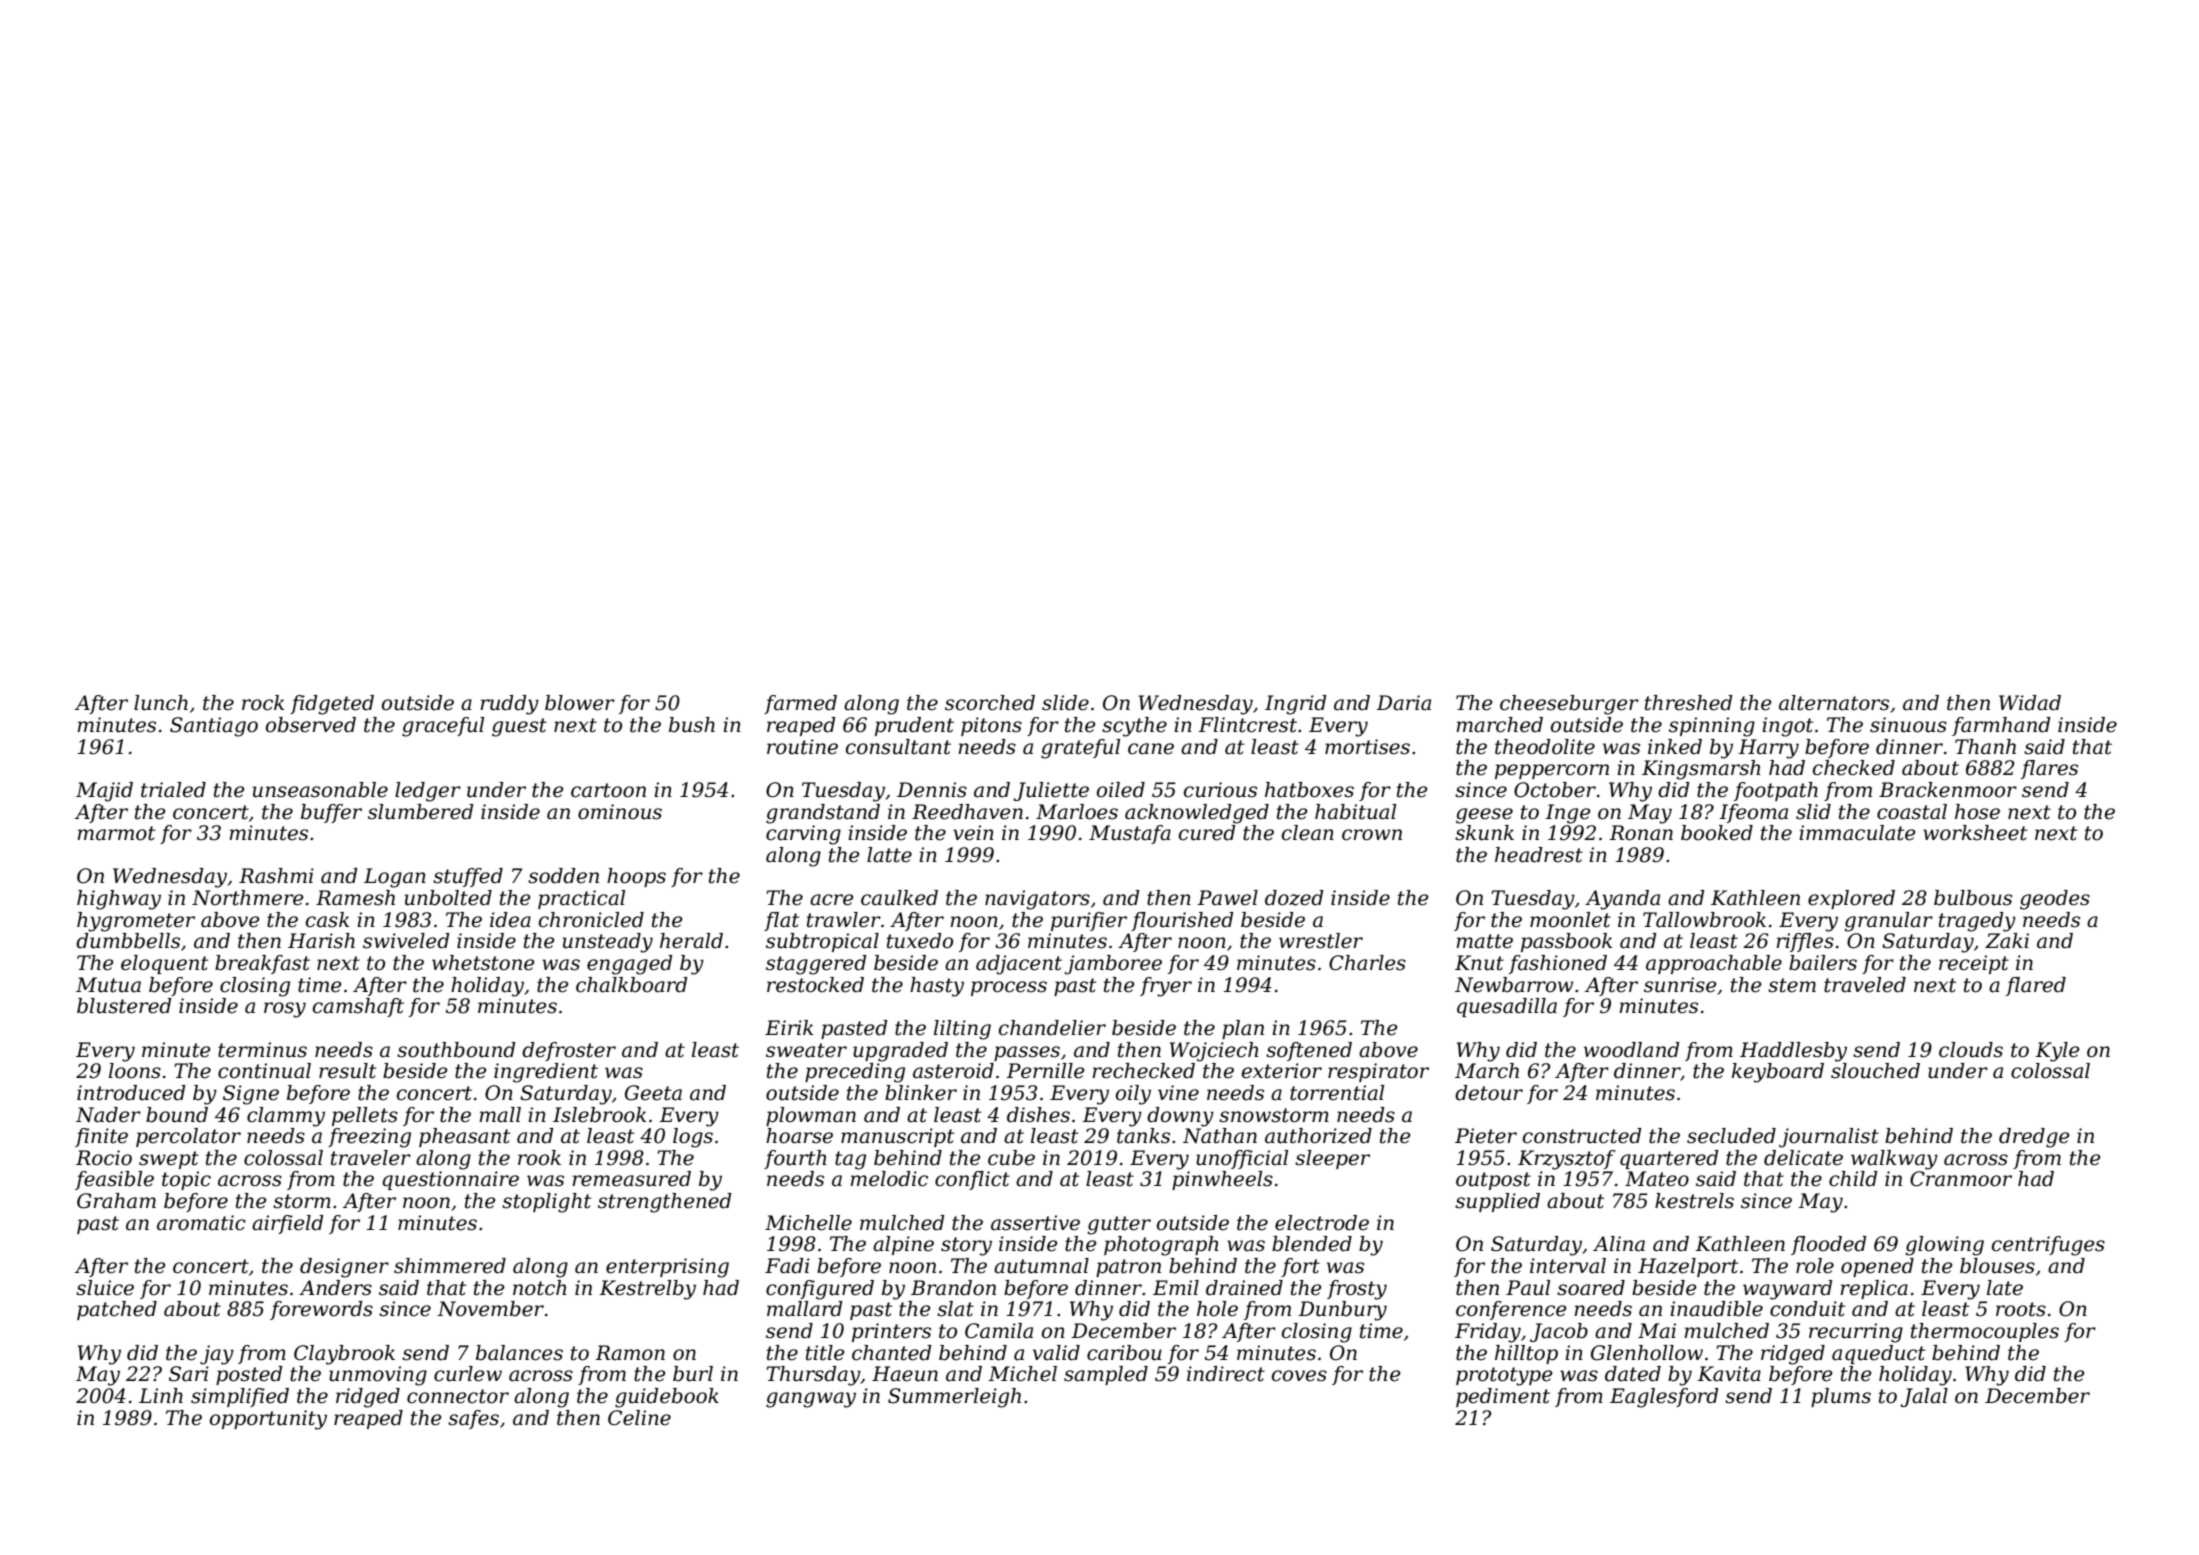  What do you see at coordinates (249, 1375) in the screenshot?
I see `posted` at bounding box center [249, 1375].
